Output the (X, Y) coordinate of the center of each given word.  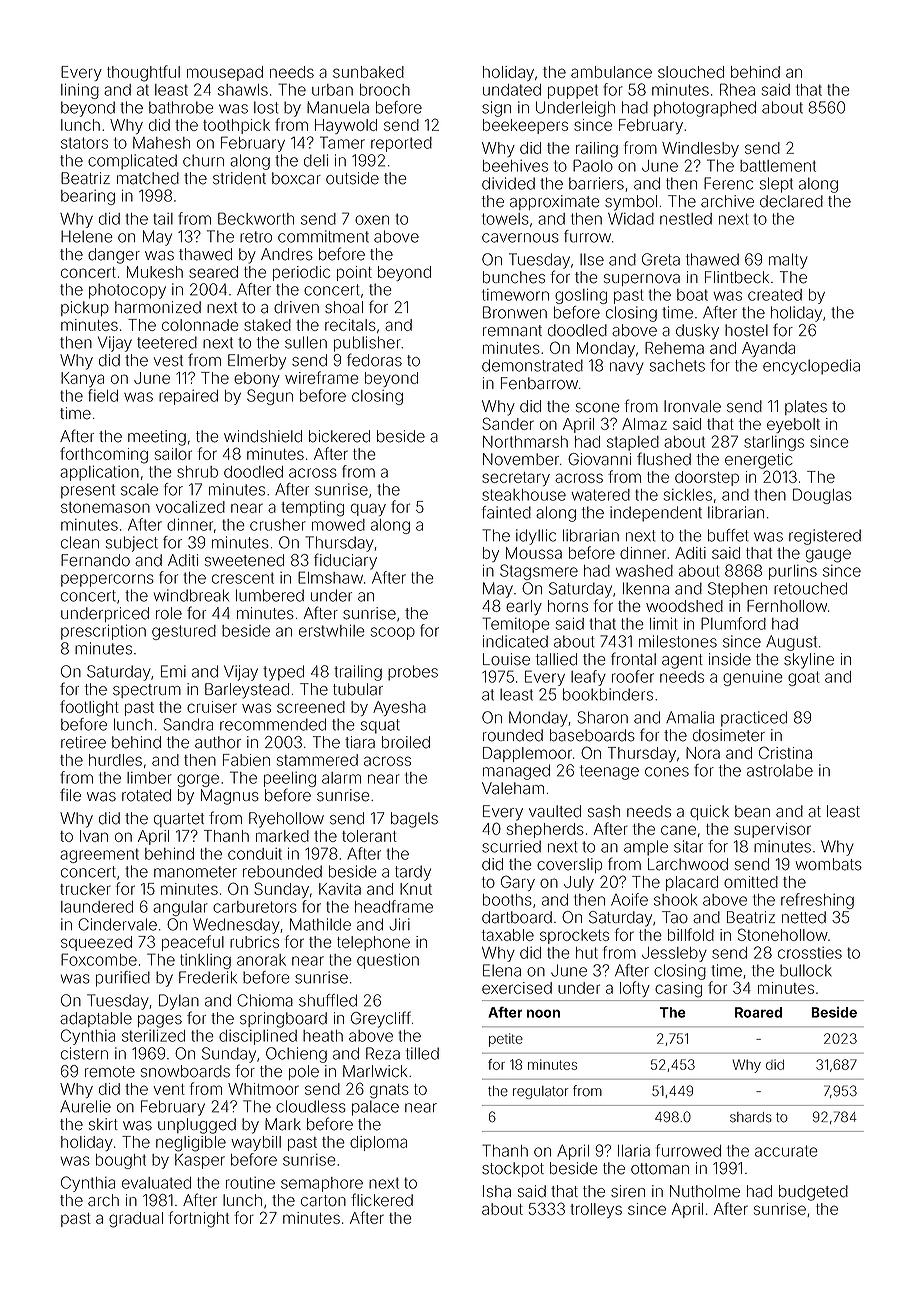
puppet (573, 91)
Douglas (822, 496)
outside (352, 178)
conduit (255, 854)
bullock (806, 970)
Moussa (534, 553)
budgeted (813, 1193)
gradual (136, 1220)
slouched (691, 72)
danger (114, 256)
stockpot (513, 1169)
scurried (511, 846)
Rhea (737, 89)
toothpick (236, 126)
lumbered (270, 595)
